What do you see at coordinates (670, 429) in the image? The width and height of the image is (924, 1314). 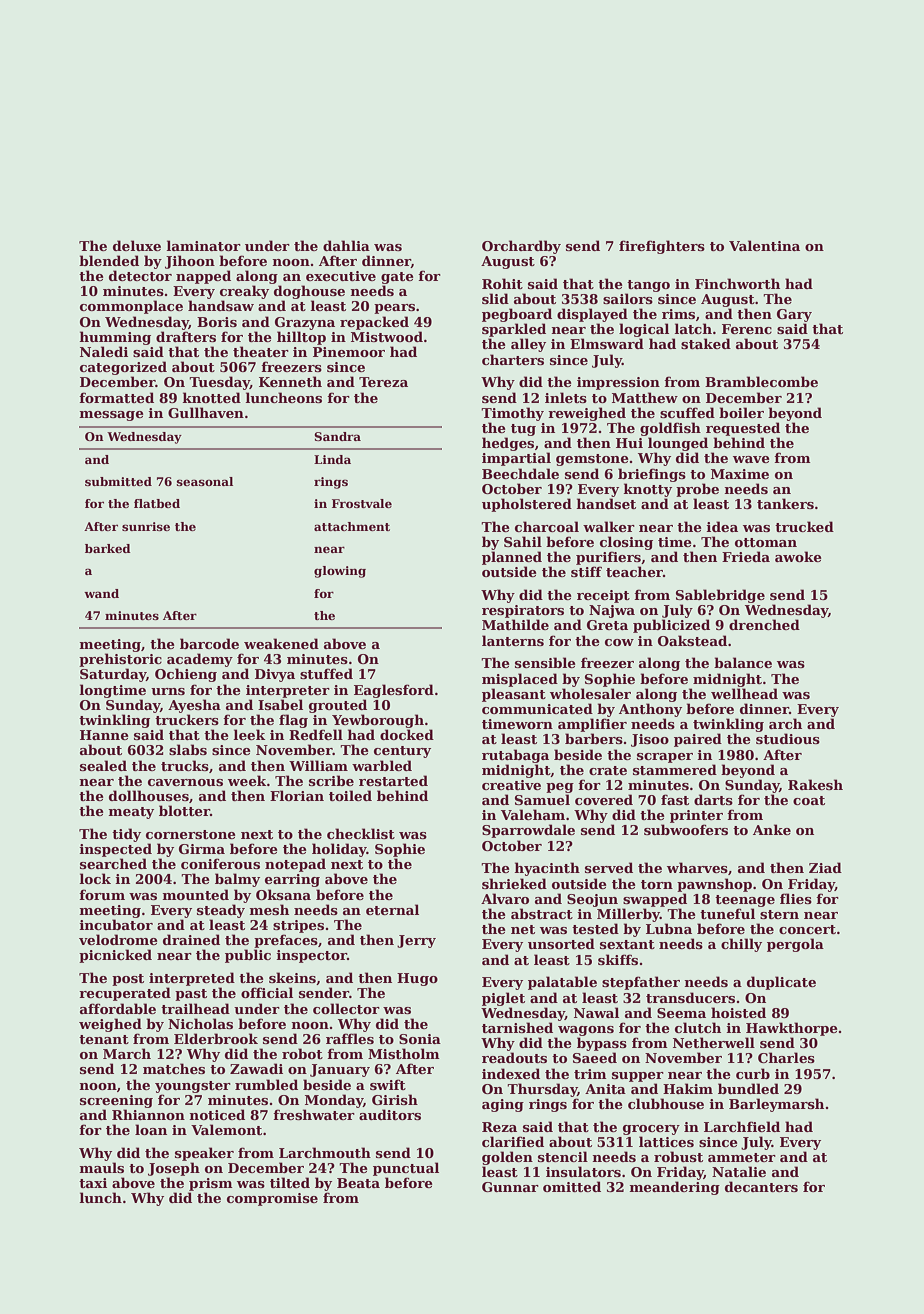 I see `goldfish` at bounding box center [670, 429].
